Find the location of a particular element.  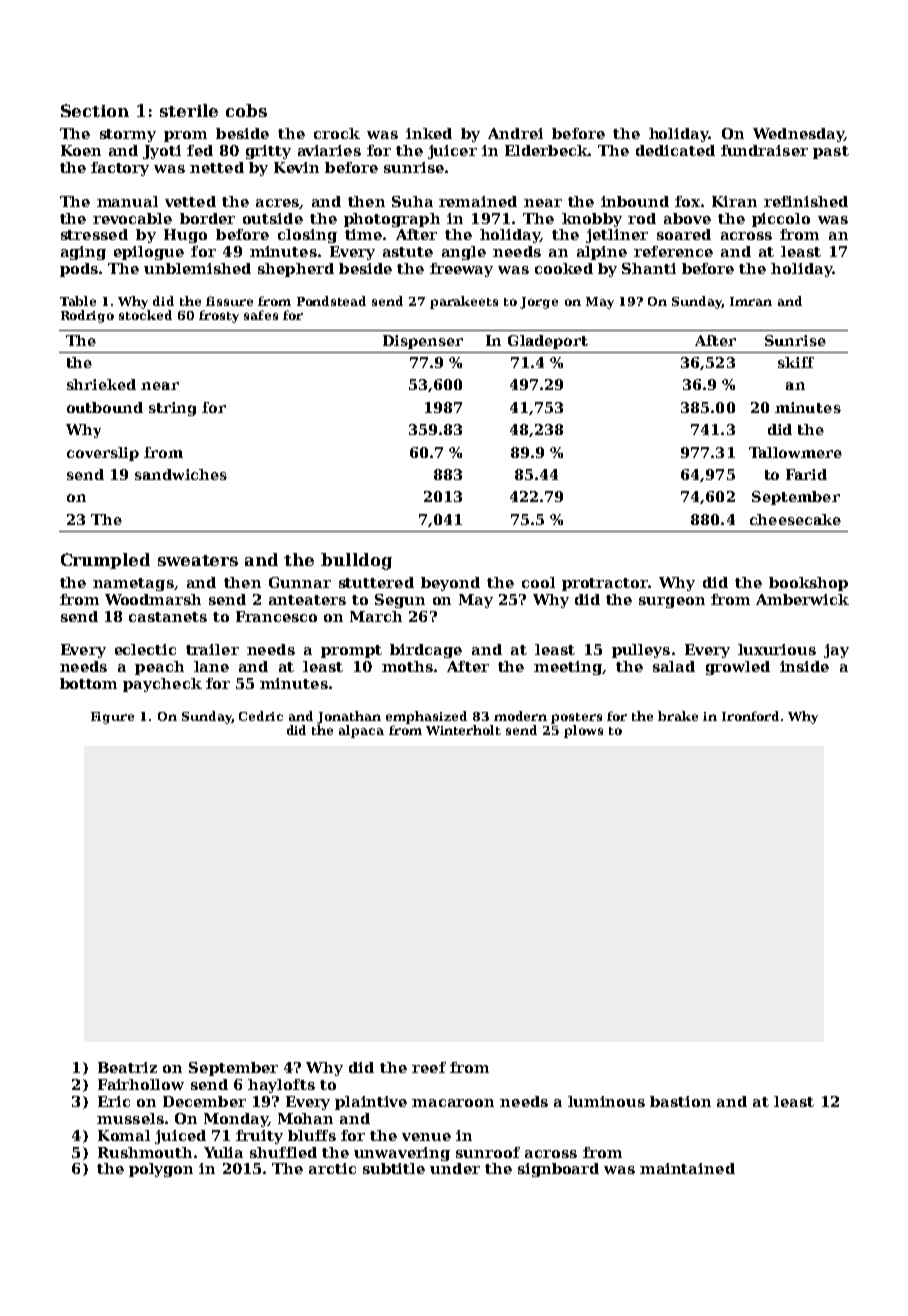

Elderbeck is located at coordinates (546, 150).
